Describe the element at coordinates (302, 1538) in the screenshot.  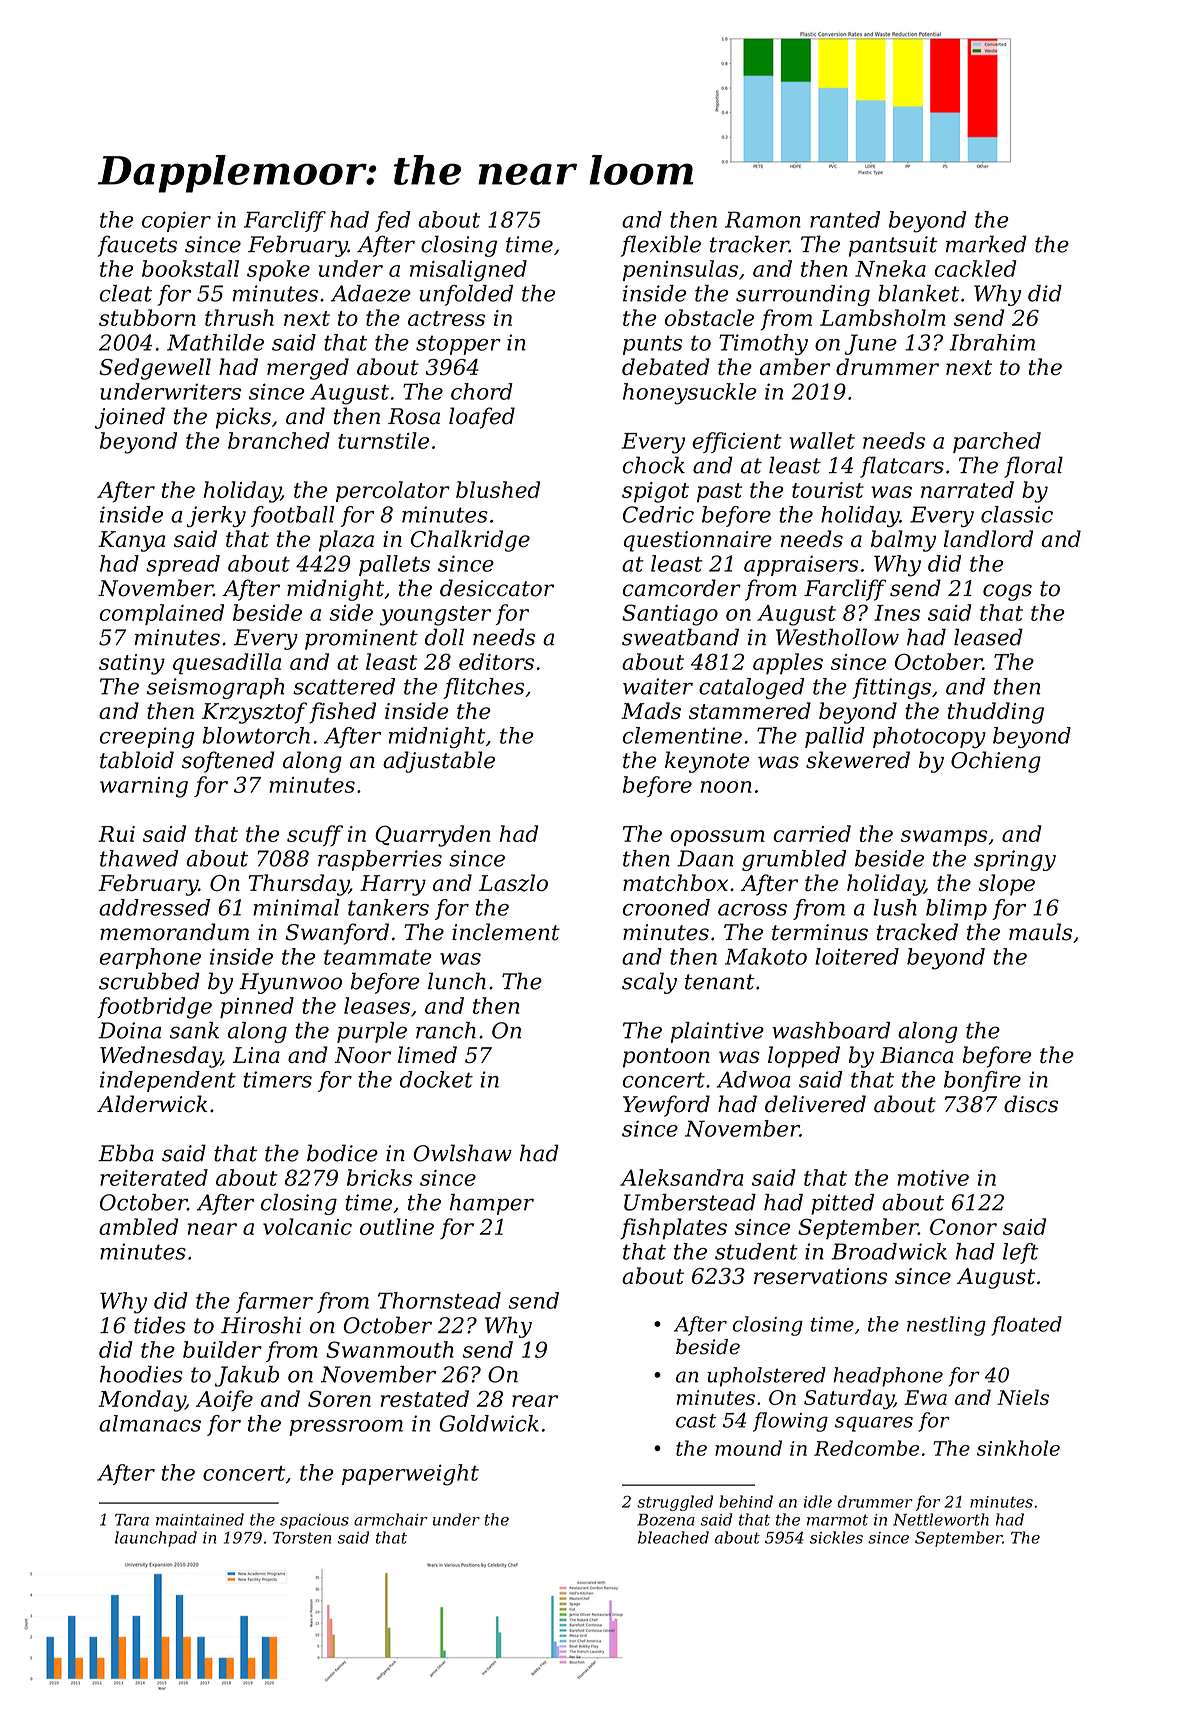
I see `Torsten` at that location.
